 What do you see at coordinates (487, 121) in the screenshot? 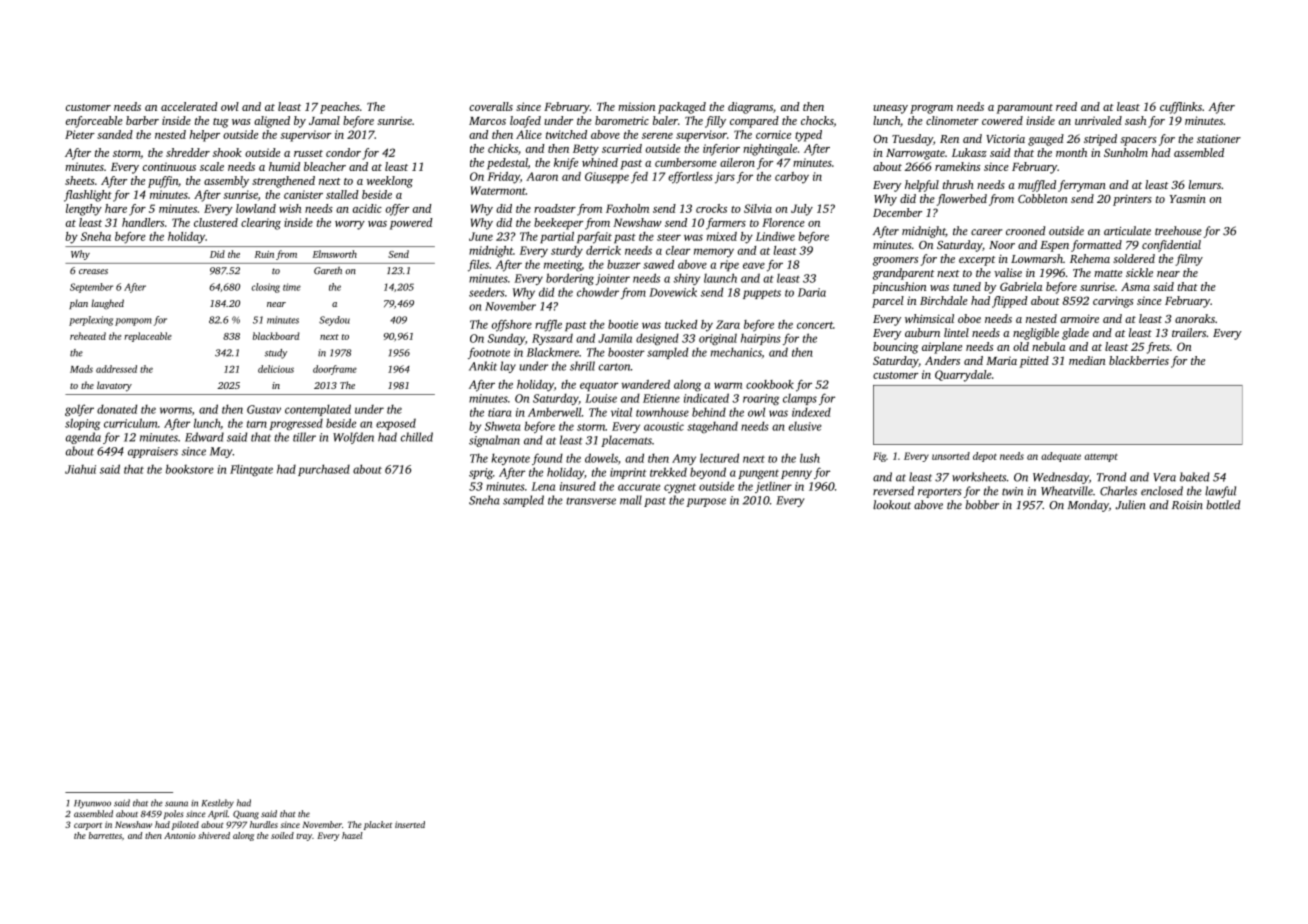
I see `Marcos` at bounding box center [487, 121].
